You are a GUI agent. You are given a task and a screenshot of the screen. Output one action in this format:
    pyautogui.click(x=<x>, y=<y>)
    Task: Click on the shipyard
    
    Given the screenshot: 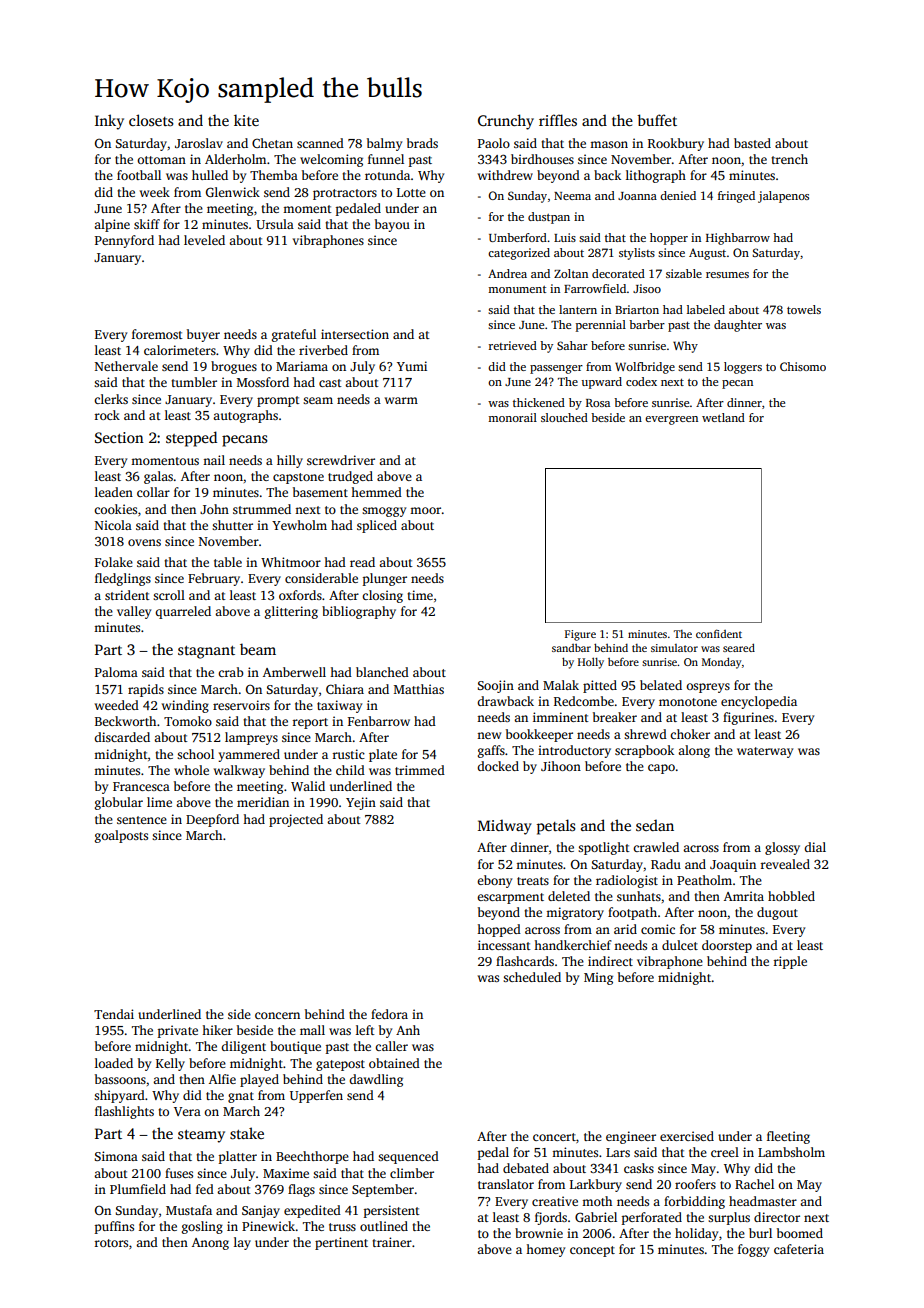 What is the action you would take?
    pyautogui.click(x=119, y=1096)
